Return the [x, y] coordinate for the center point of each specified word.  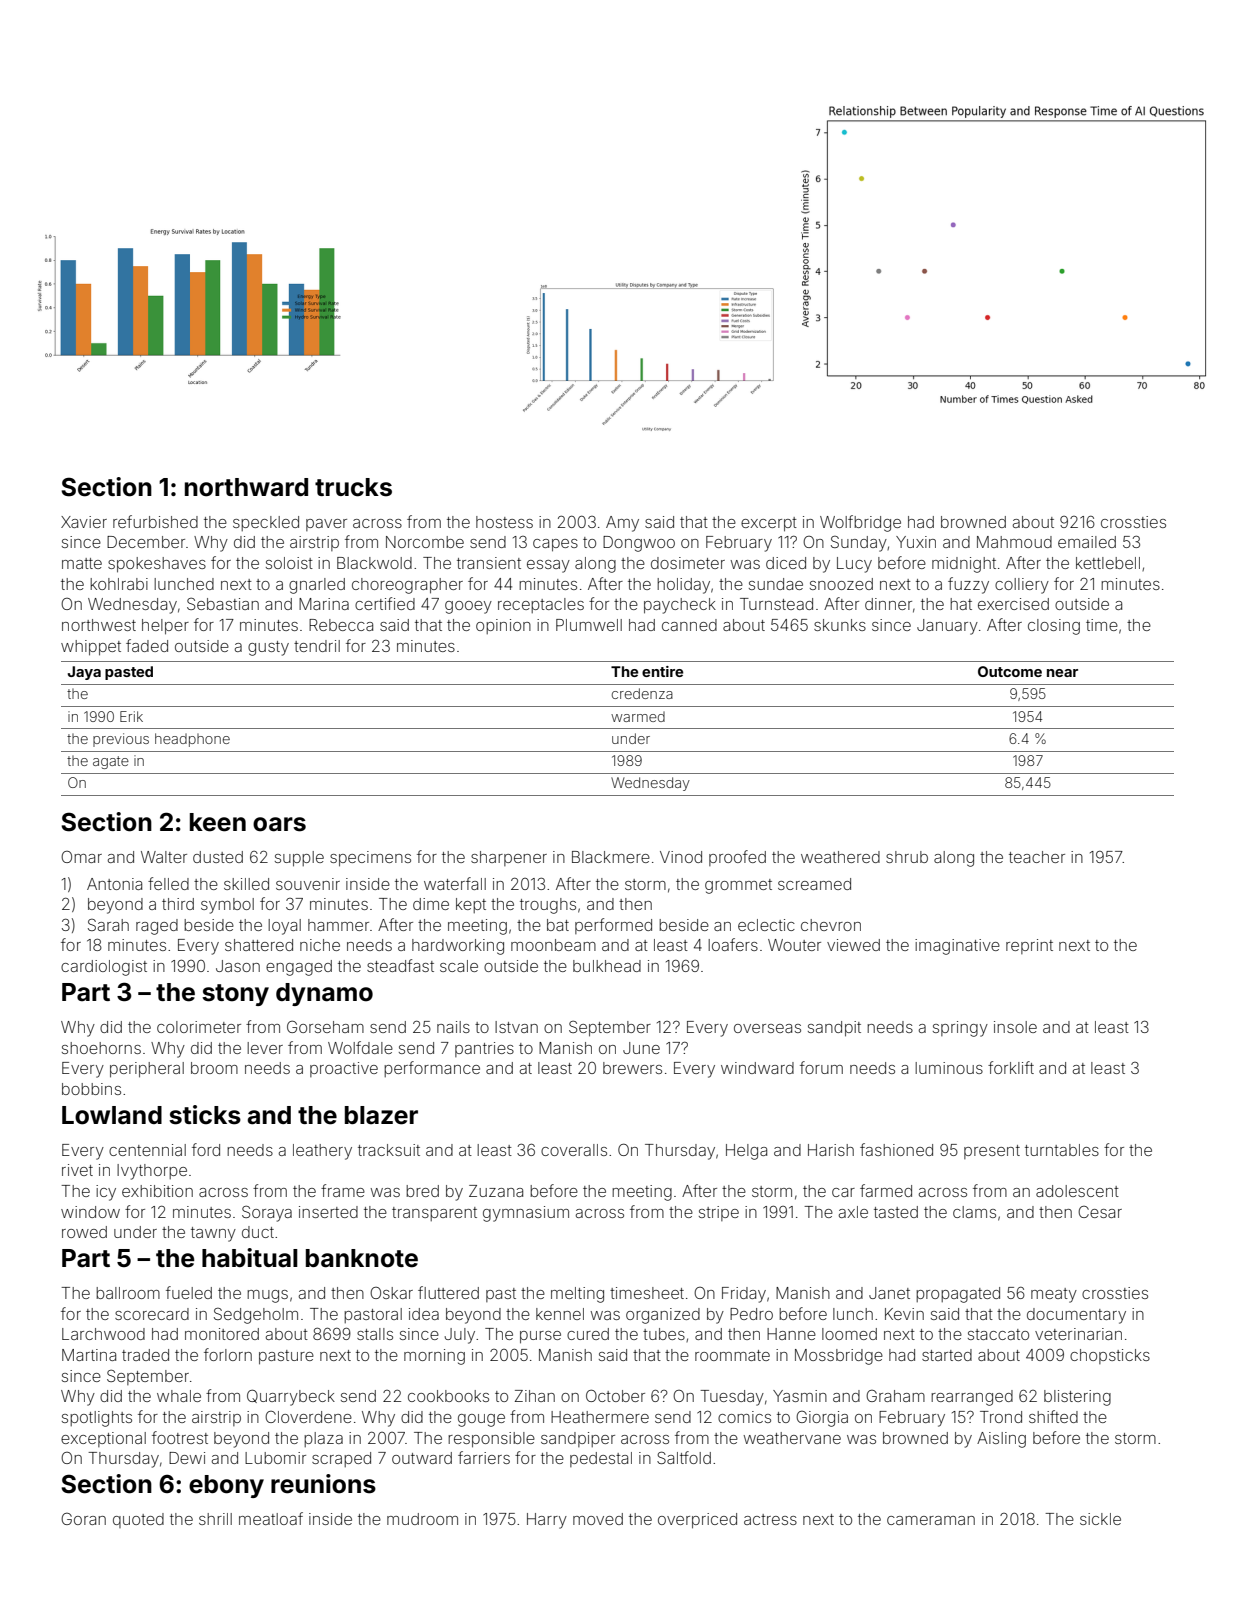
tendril [317, 646]
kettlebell [1108, 563]
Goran [83, 1519]
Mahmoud [1014, 542]
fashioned [896, 1149]
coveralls [574, 1150]
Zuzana [496, 1191]
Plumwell [589, 625]
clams [974, 1212]
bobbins [91, 1089]
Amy [622, 524]
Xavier [84, 522]
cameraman [931, 1520]
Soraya [267, 1213]
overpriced [697, 1521]
